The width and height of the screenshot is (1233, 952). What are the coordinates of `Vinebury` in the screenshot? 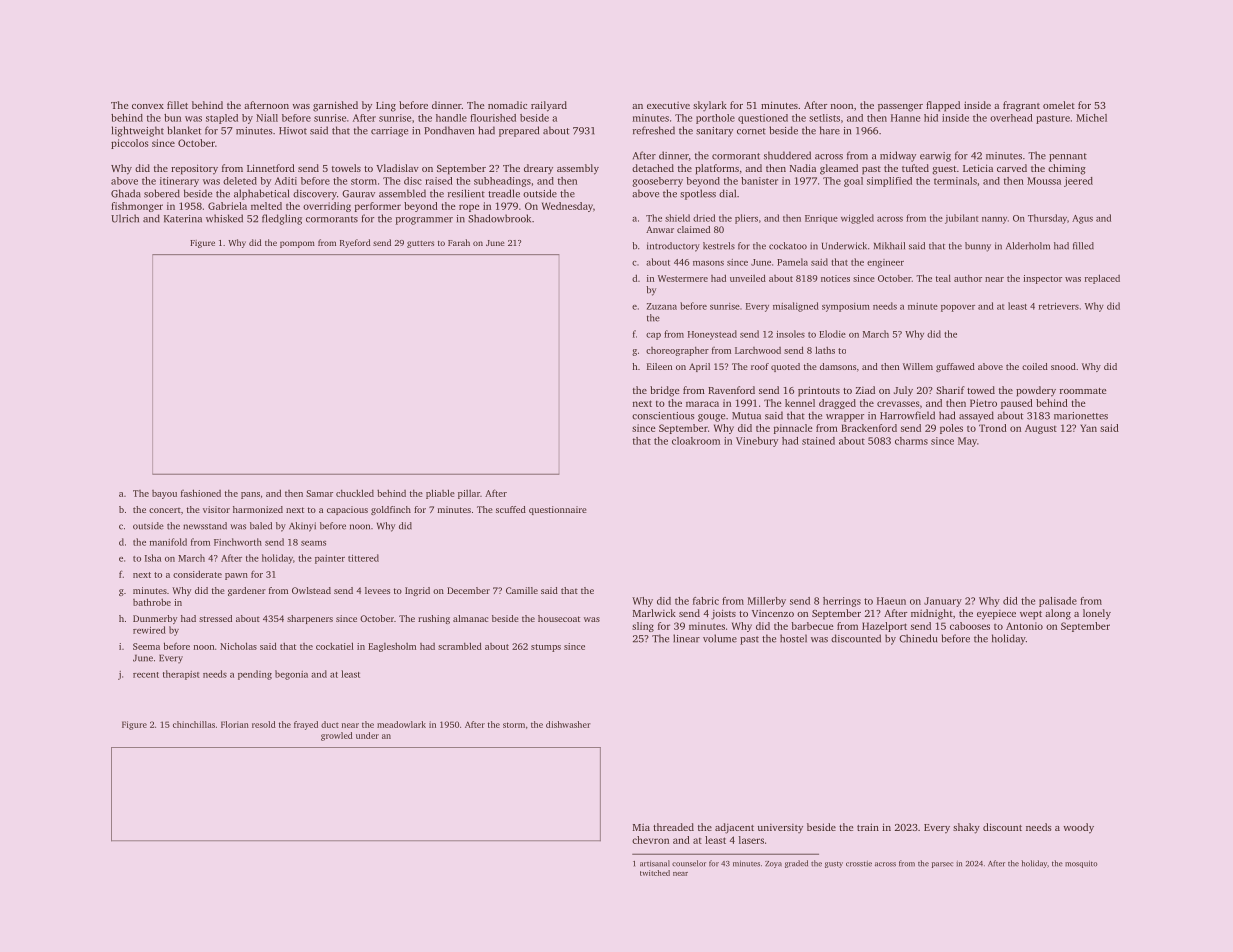 It's located at (757, 442).
